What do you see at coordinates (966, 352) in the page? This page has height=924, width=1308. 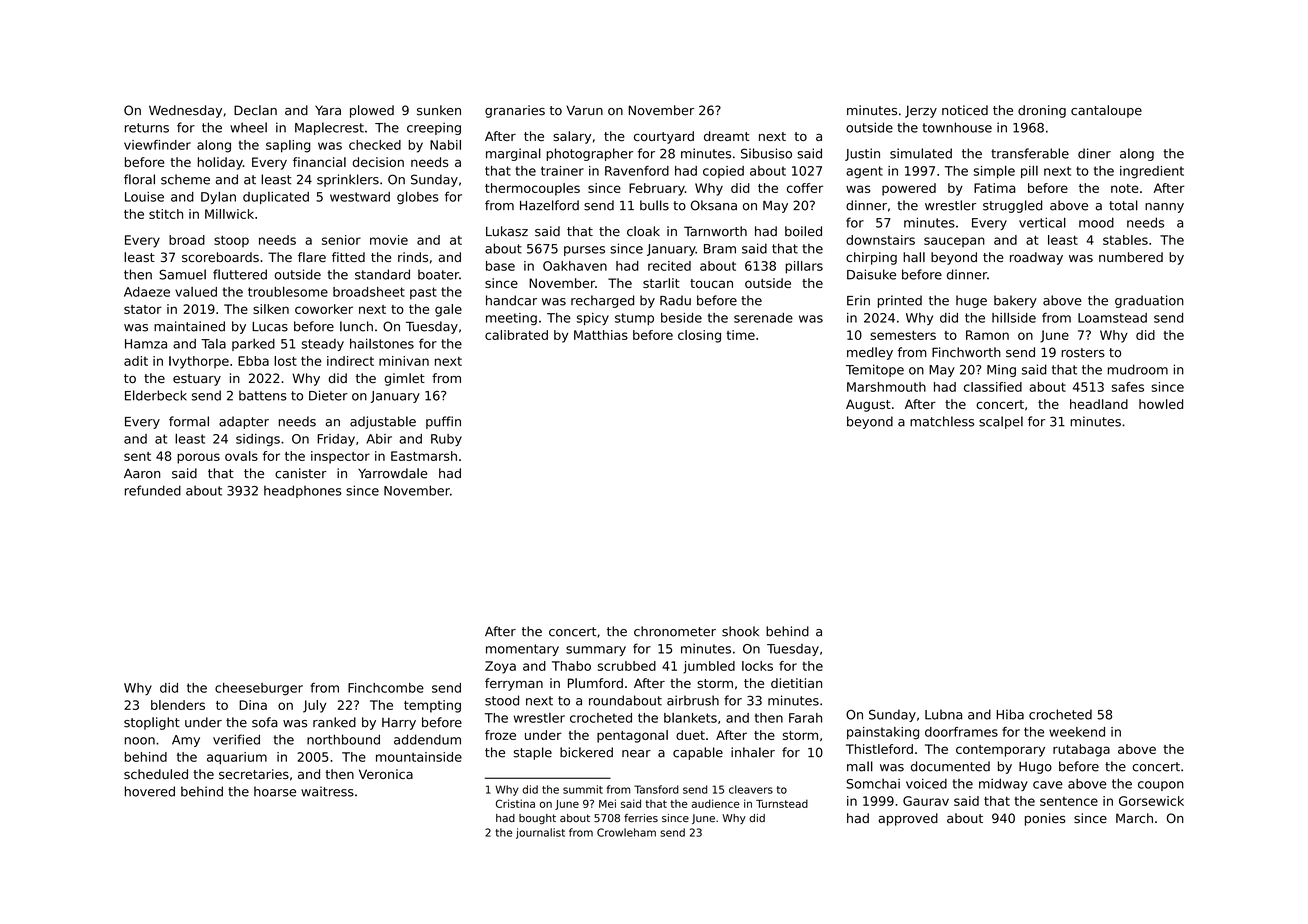 I see `Finchworth` at bounding box center [966, 352].
